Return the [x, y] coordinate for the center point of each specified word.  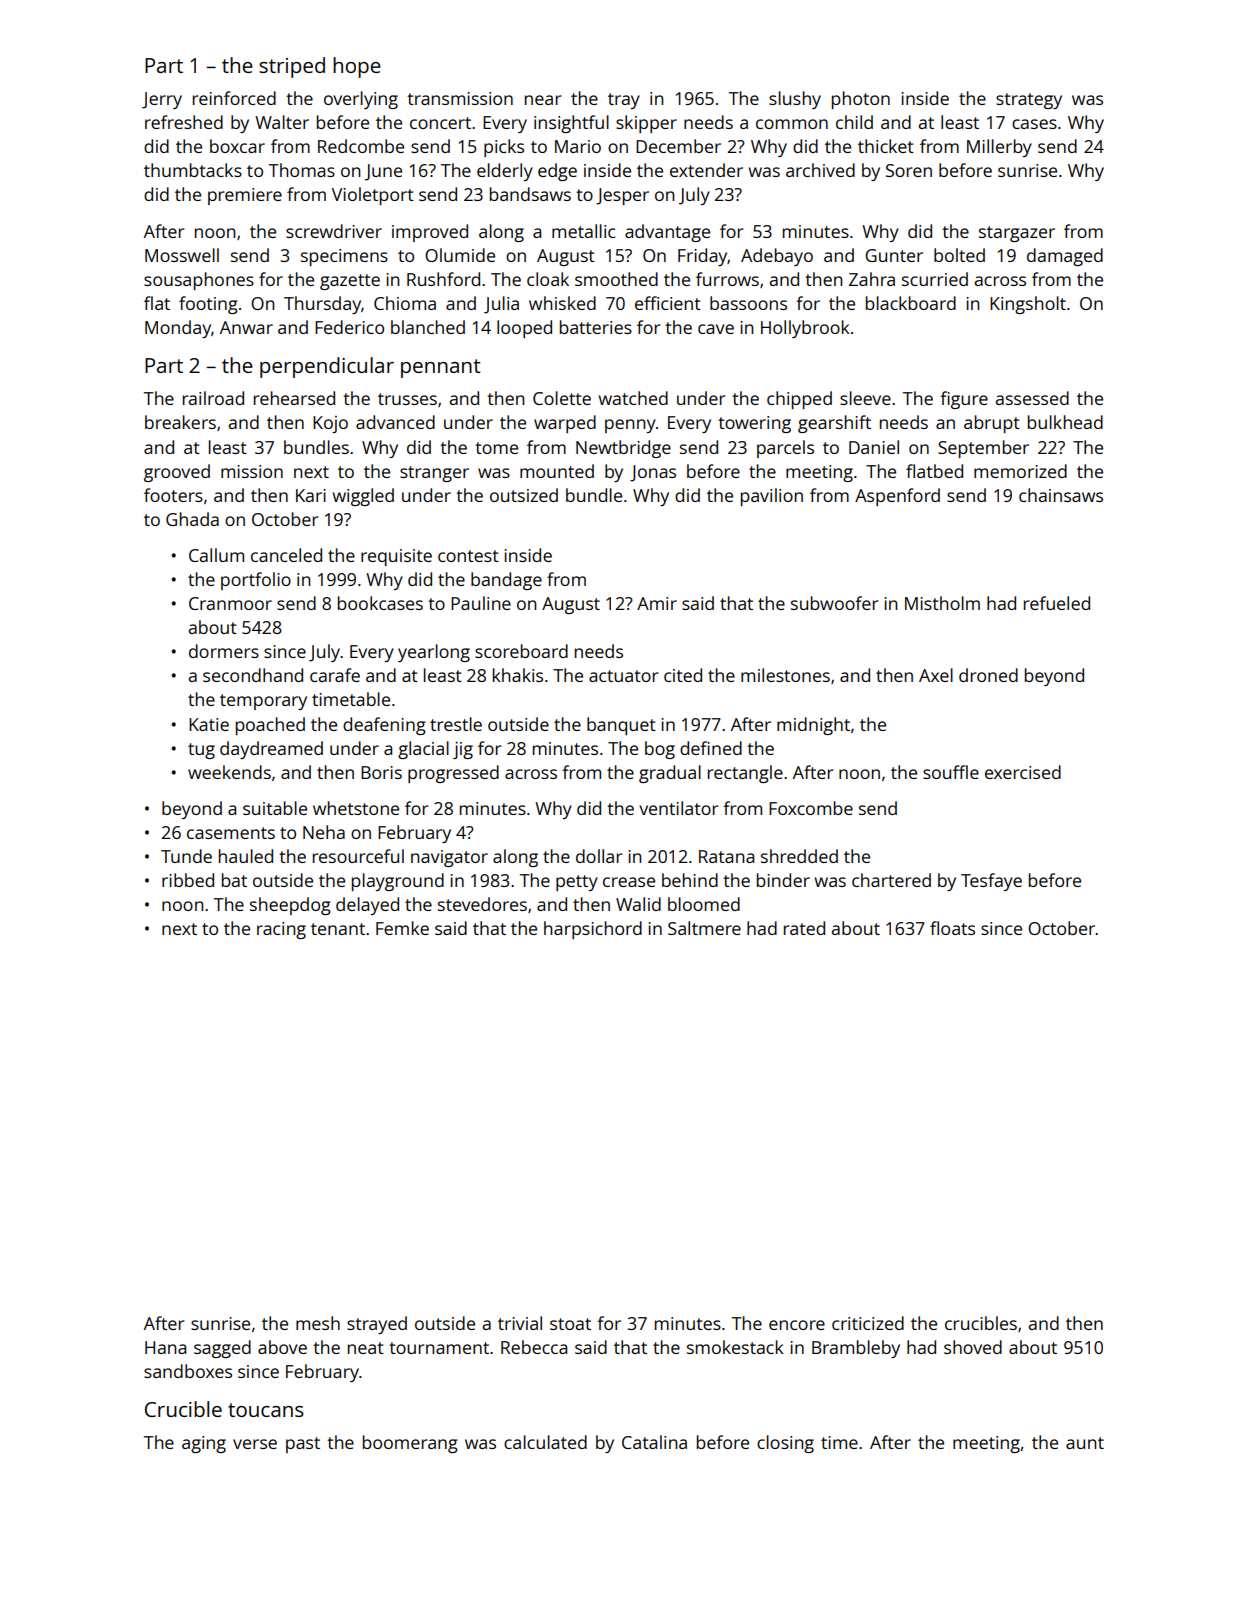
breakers [180, 422]
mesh [318, 1323]
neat [366, 1348]
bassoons [748, 303]
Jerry [162, 100]
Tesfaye [991, 882]
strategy [1029, 101]
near [543, 100]
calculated [545, 1442]
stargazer [1017, 234]
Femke [402, 928]
